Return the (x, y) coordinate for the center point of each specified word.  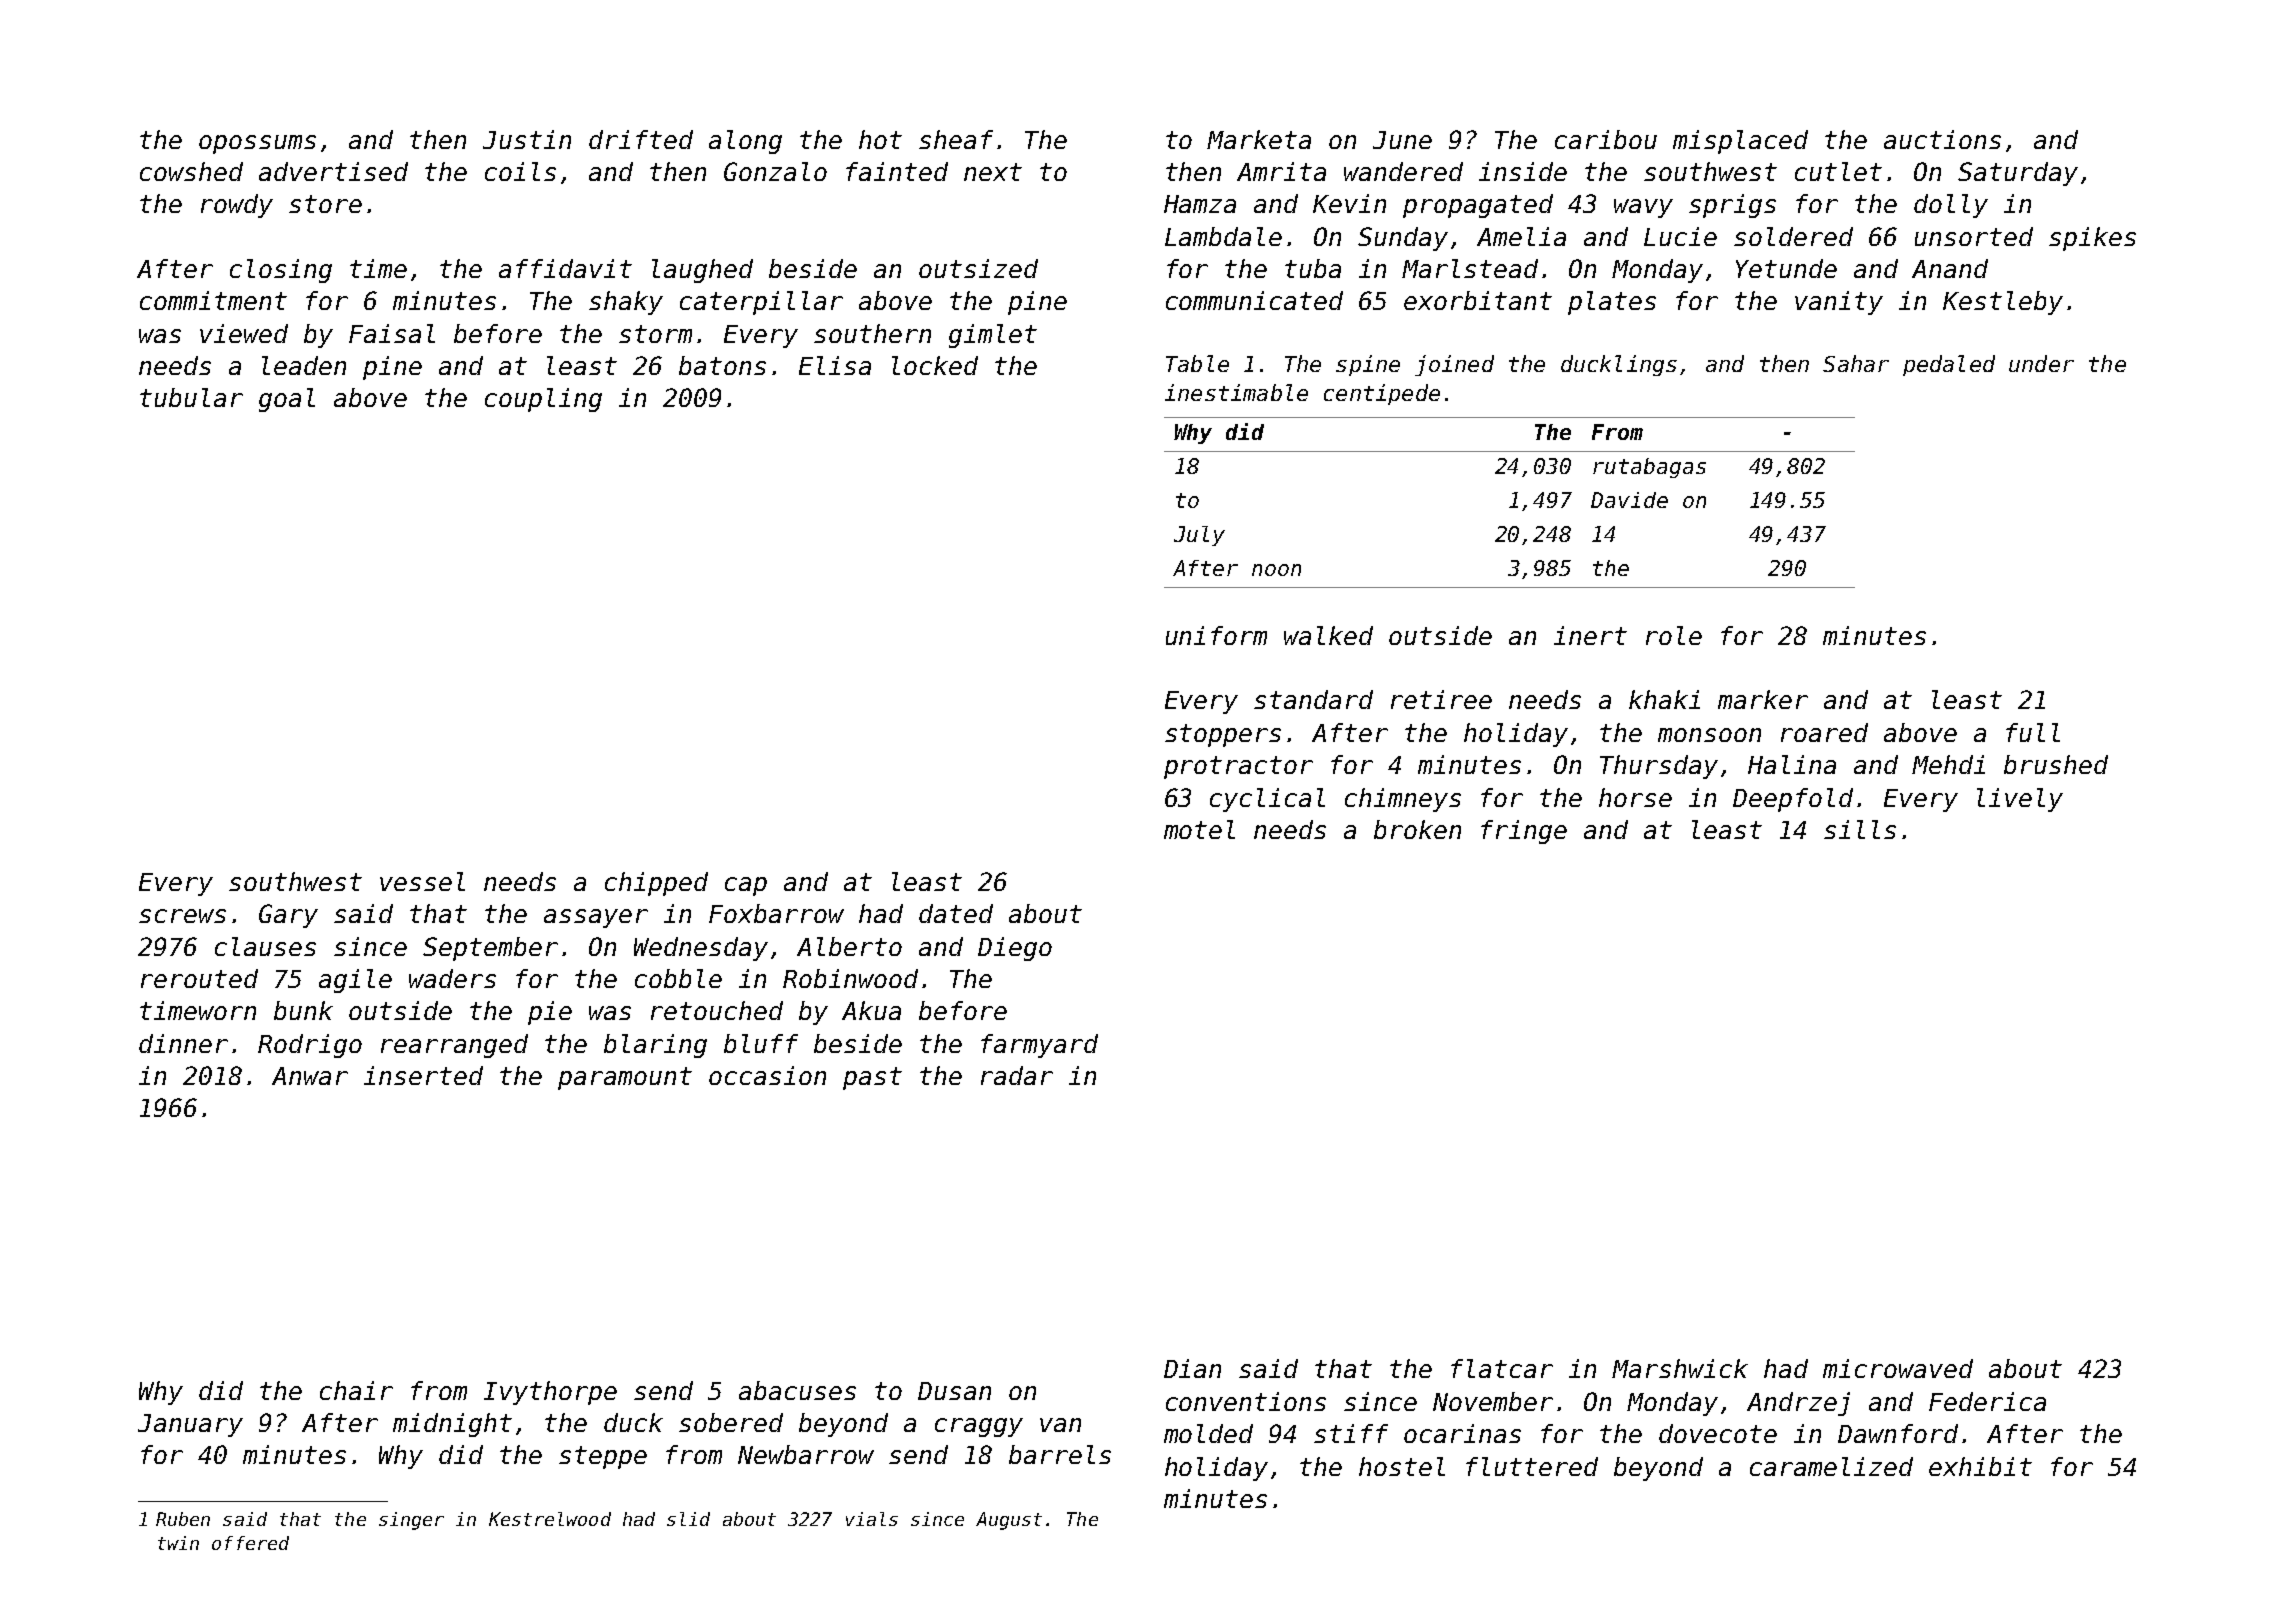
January (190, 1425)
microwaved (1898, 1368)
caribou (1606, 139)
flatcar (1502, 1368)
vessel (422, 881)
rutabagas (1649, 468)
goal (287, 400)
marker (1763, 699)
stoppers (1223, 735)
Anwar (310, 1076)
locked (935, 365)
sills (1860, 829)
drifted (641, 139)
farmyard (1039, 1046)
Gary (288, 916)
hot (880, 139)
